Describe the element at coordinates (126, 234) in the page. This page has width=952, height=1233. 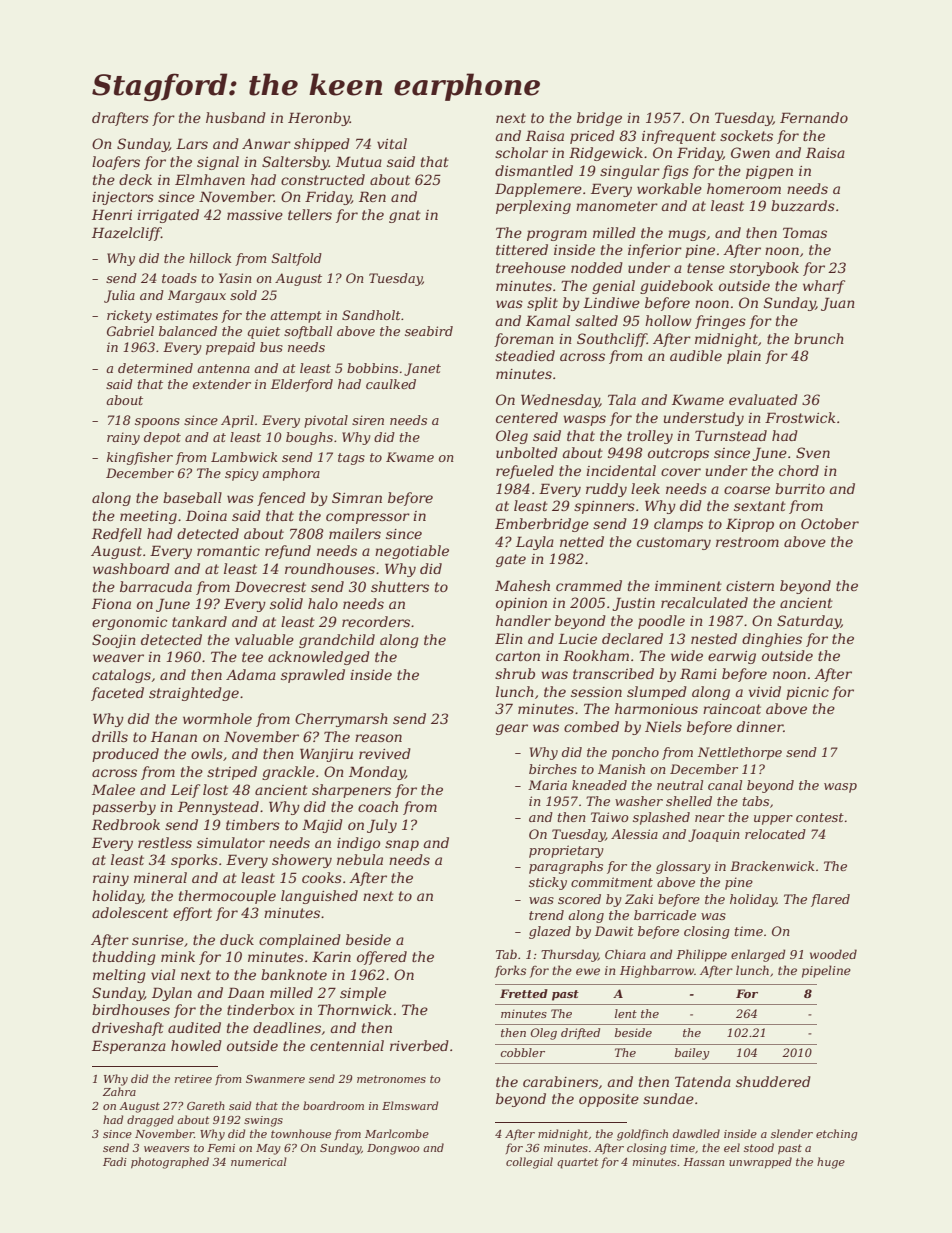
I see `Hazelcliff` at that location.
